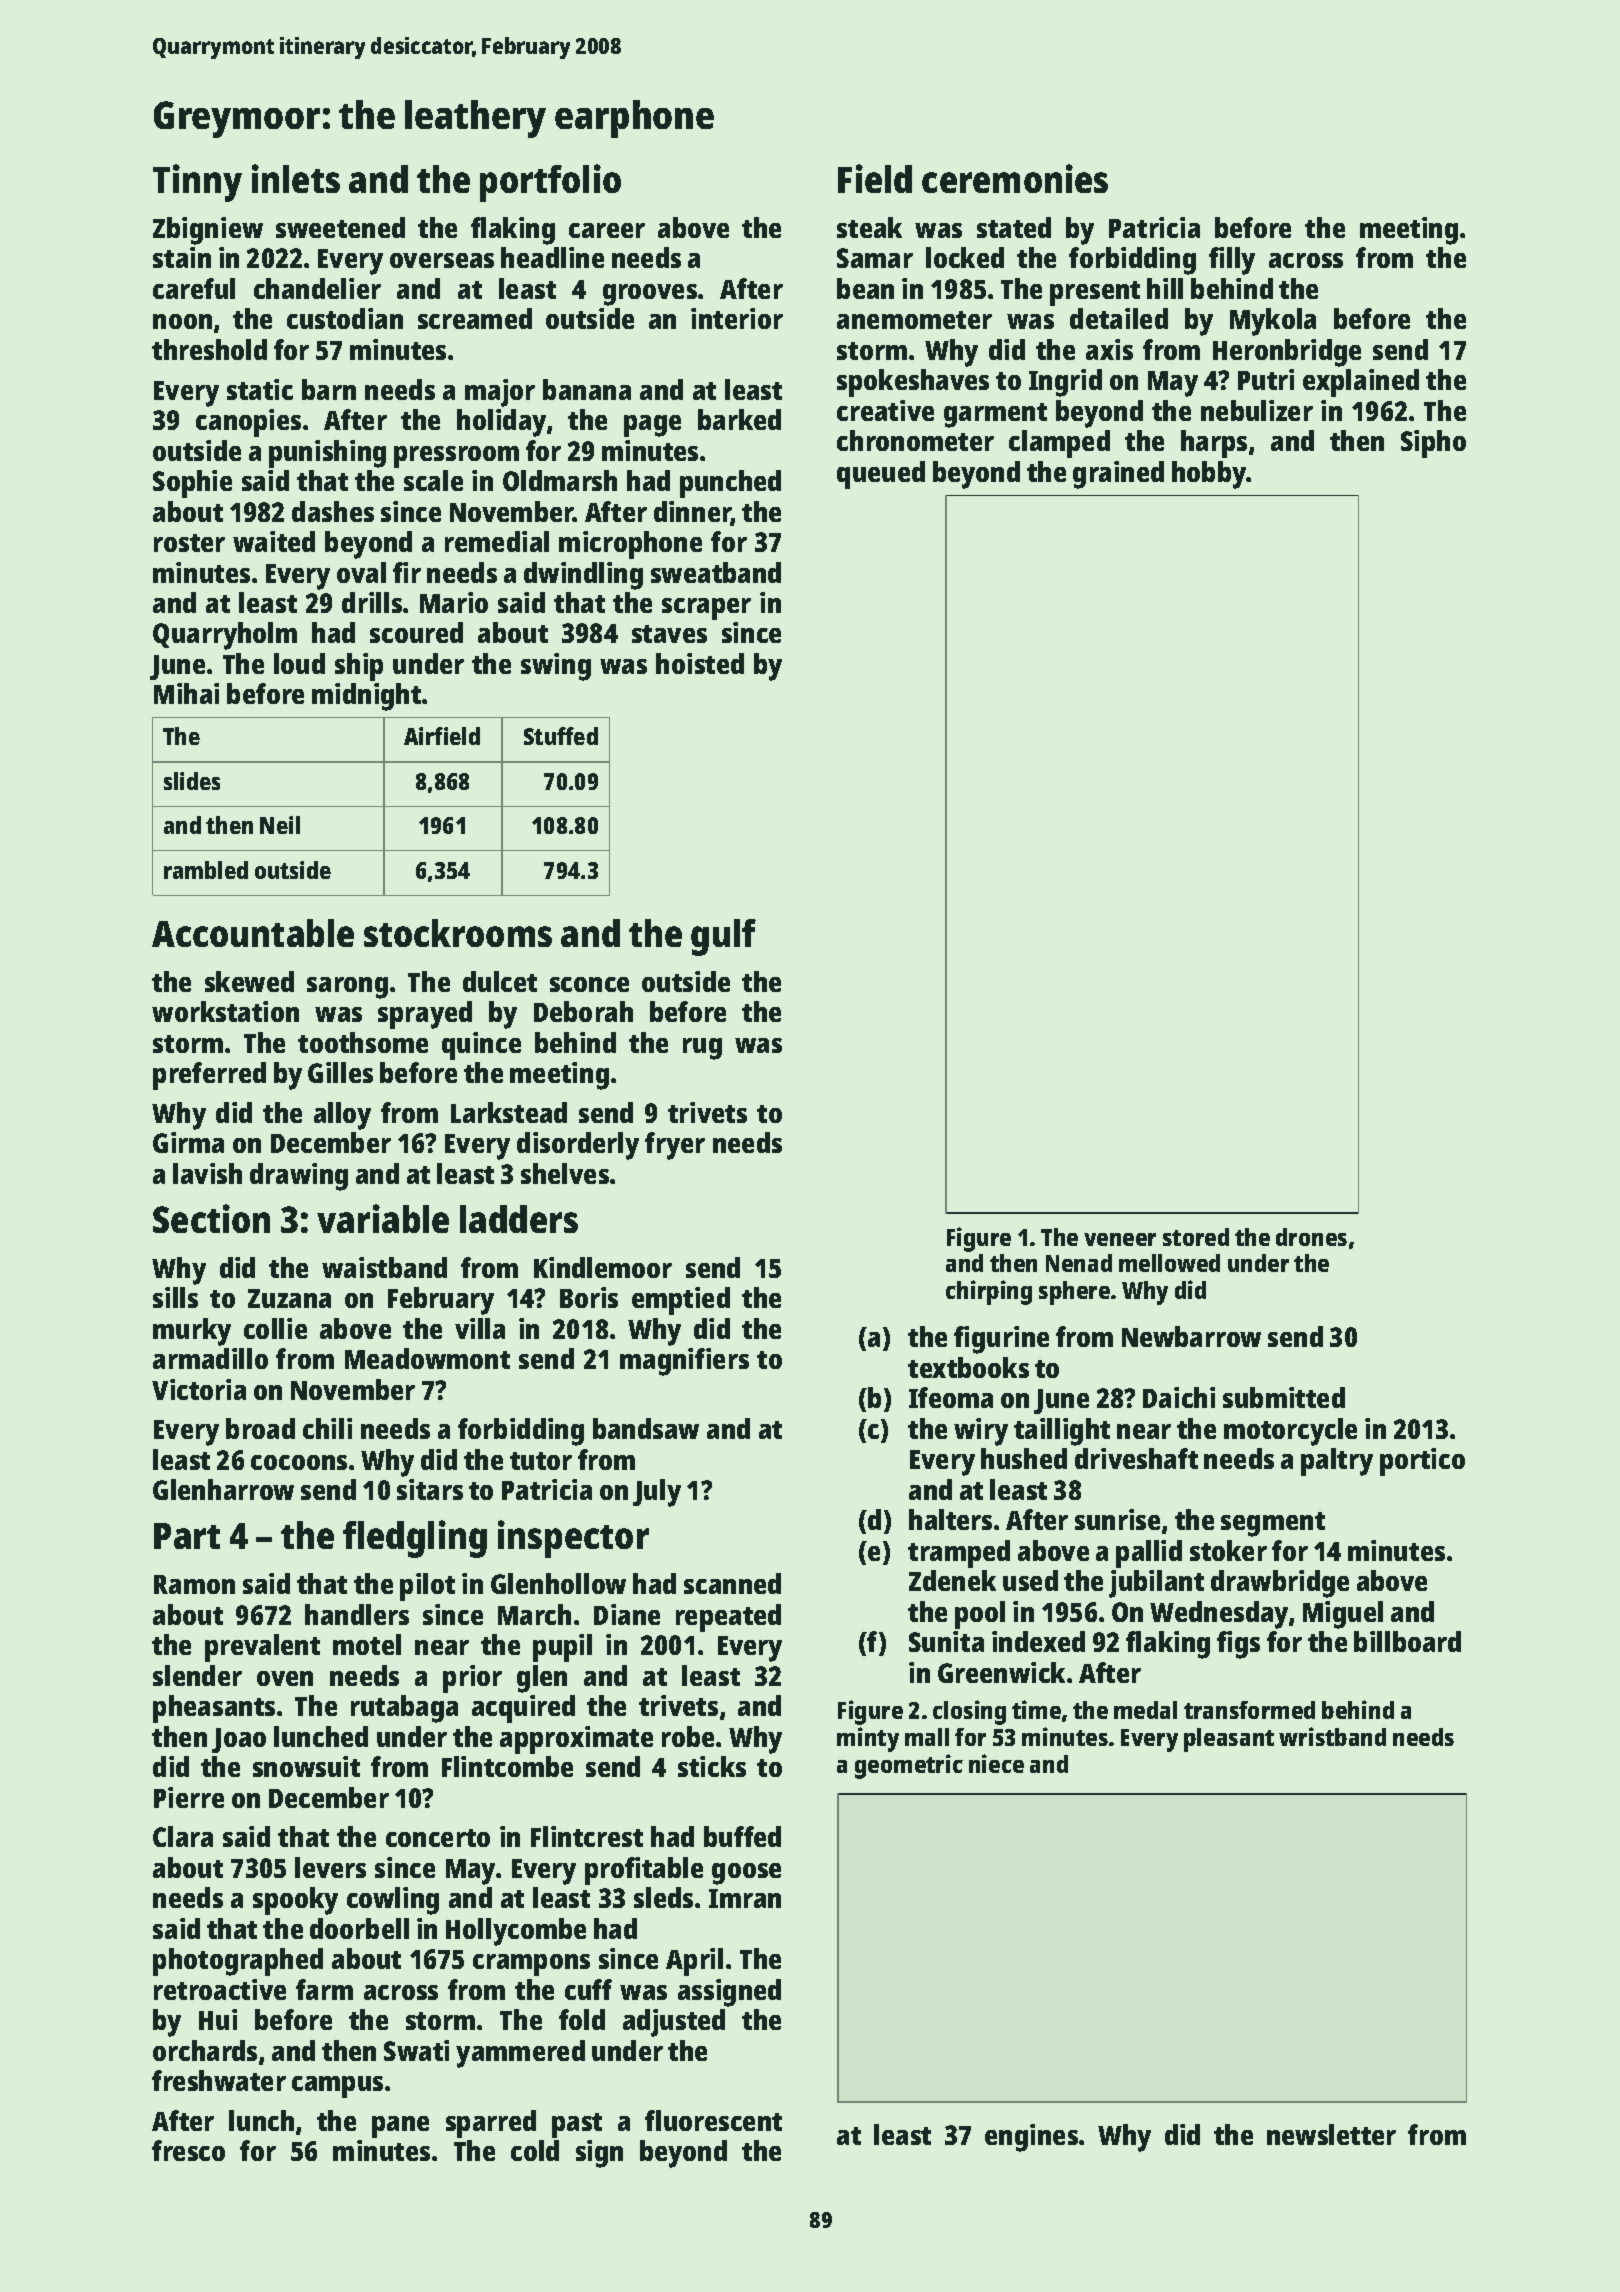  Describe the element at coordinates (681, 1301) in the screenshot. I see `emptied` at that location.
